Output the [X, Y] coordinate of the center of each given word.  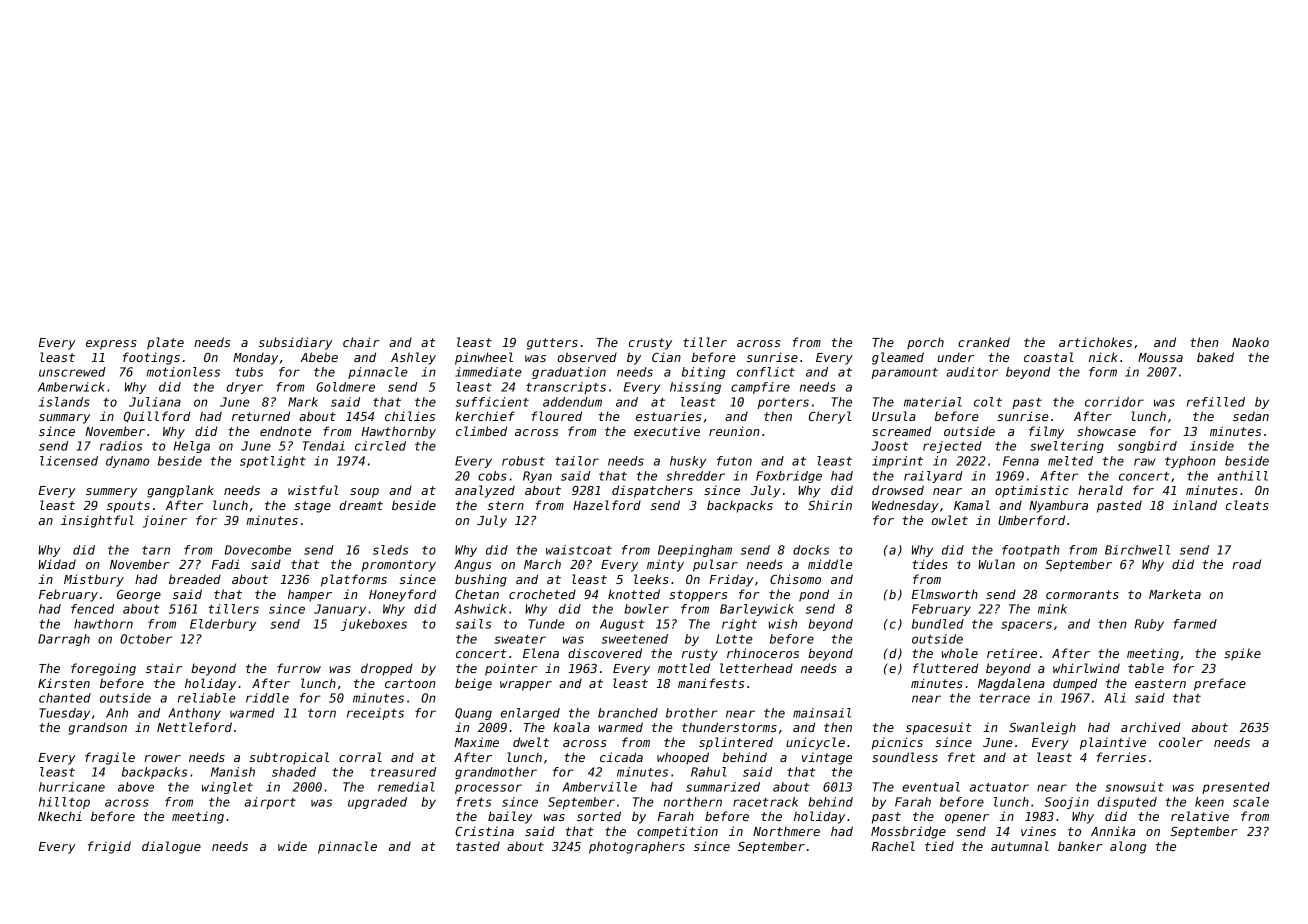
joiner [165, 521]
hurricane [72, 787]
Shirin [830, 505]
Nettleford [194, 727]
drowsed [898, 490]
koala [571, 727]
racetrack [765, 802]
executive [667, 431]
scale [1251, 802]
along [1128, 847]
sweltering [1067, 447]
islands [64, 402]
